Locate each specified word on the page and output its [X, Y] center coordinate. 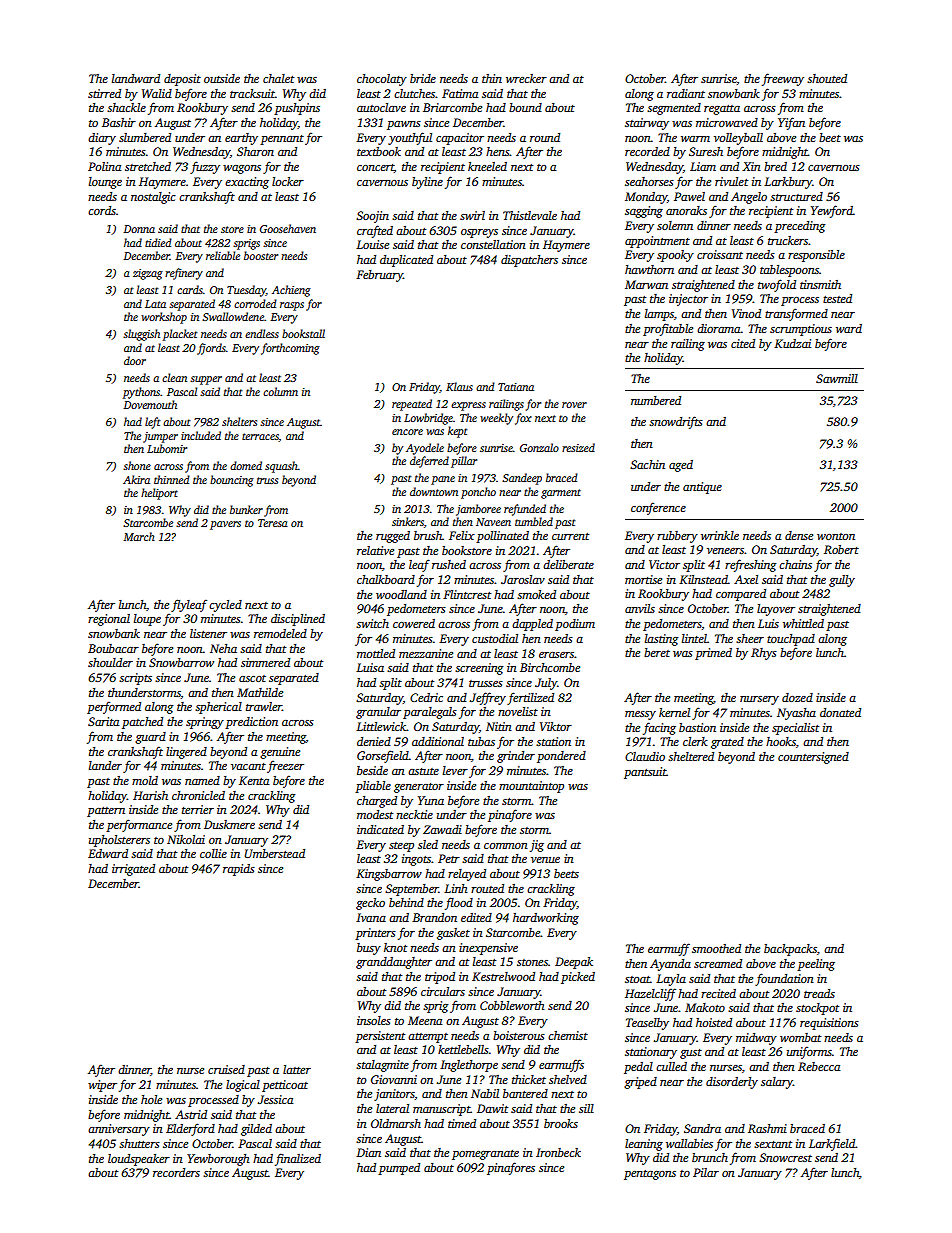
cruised [226, 1069]
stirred [104, 93]
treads [819, 993]
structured [796, 196]
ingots [416, 860]
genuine [280, 753]
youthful [410, 138]
